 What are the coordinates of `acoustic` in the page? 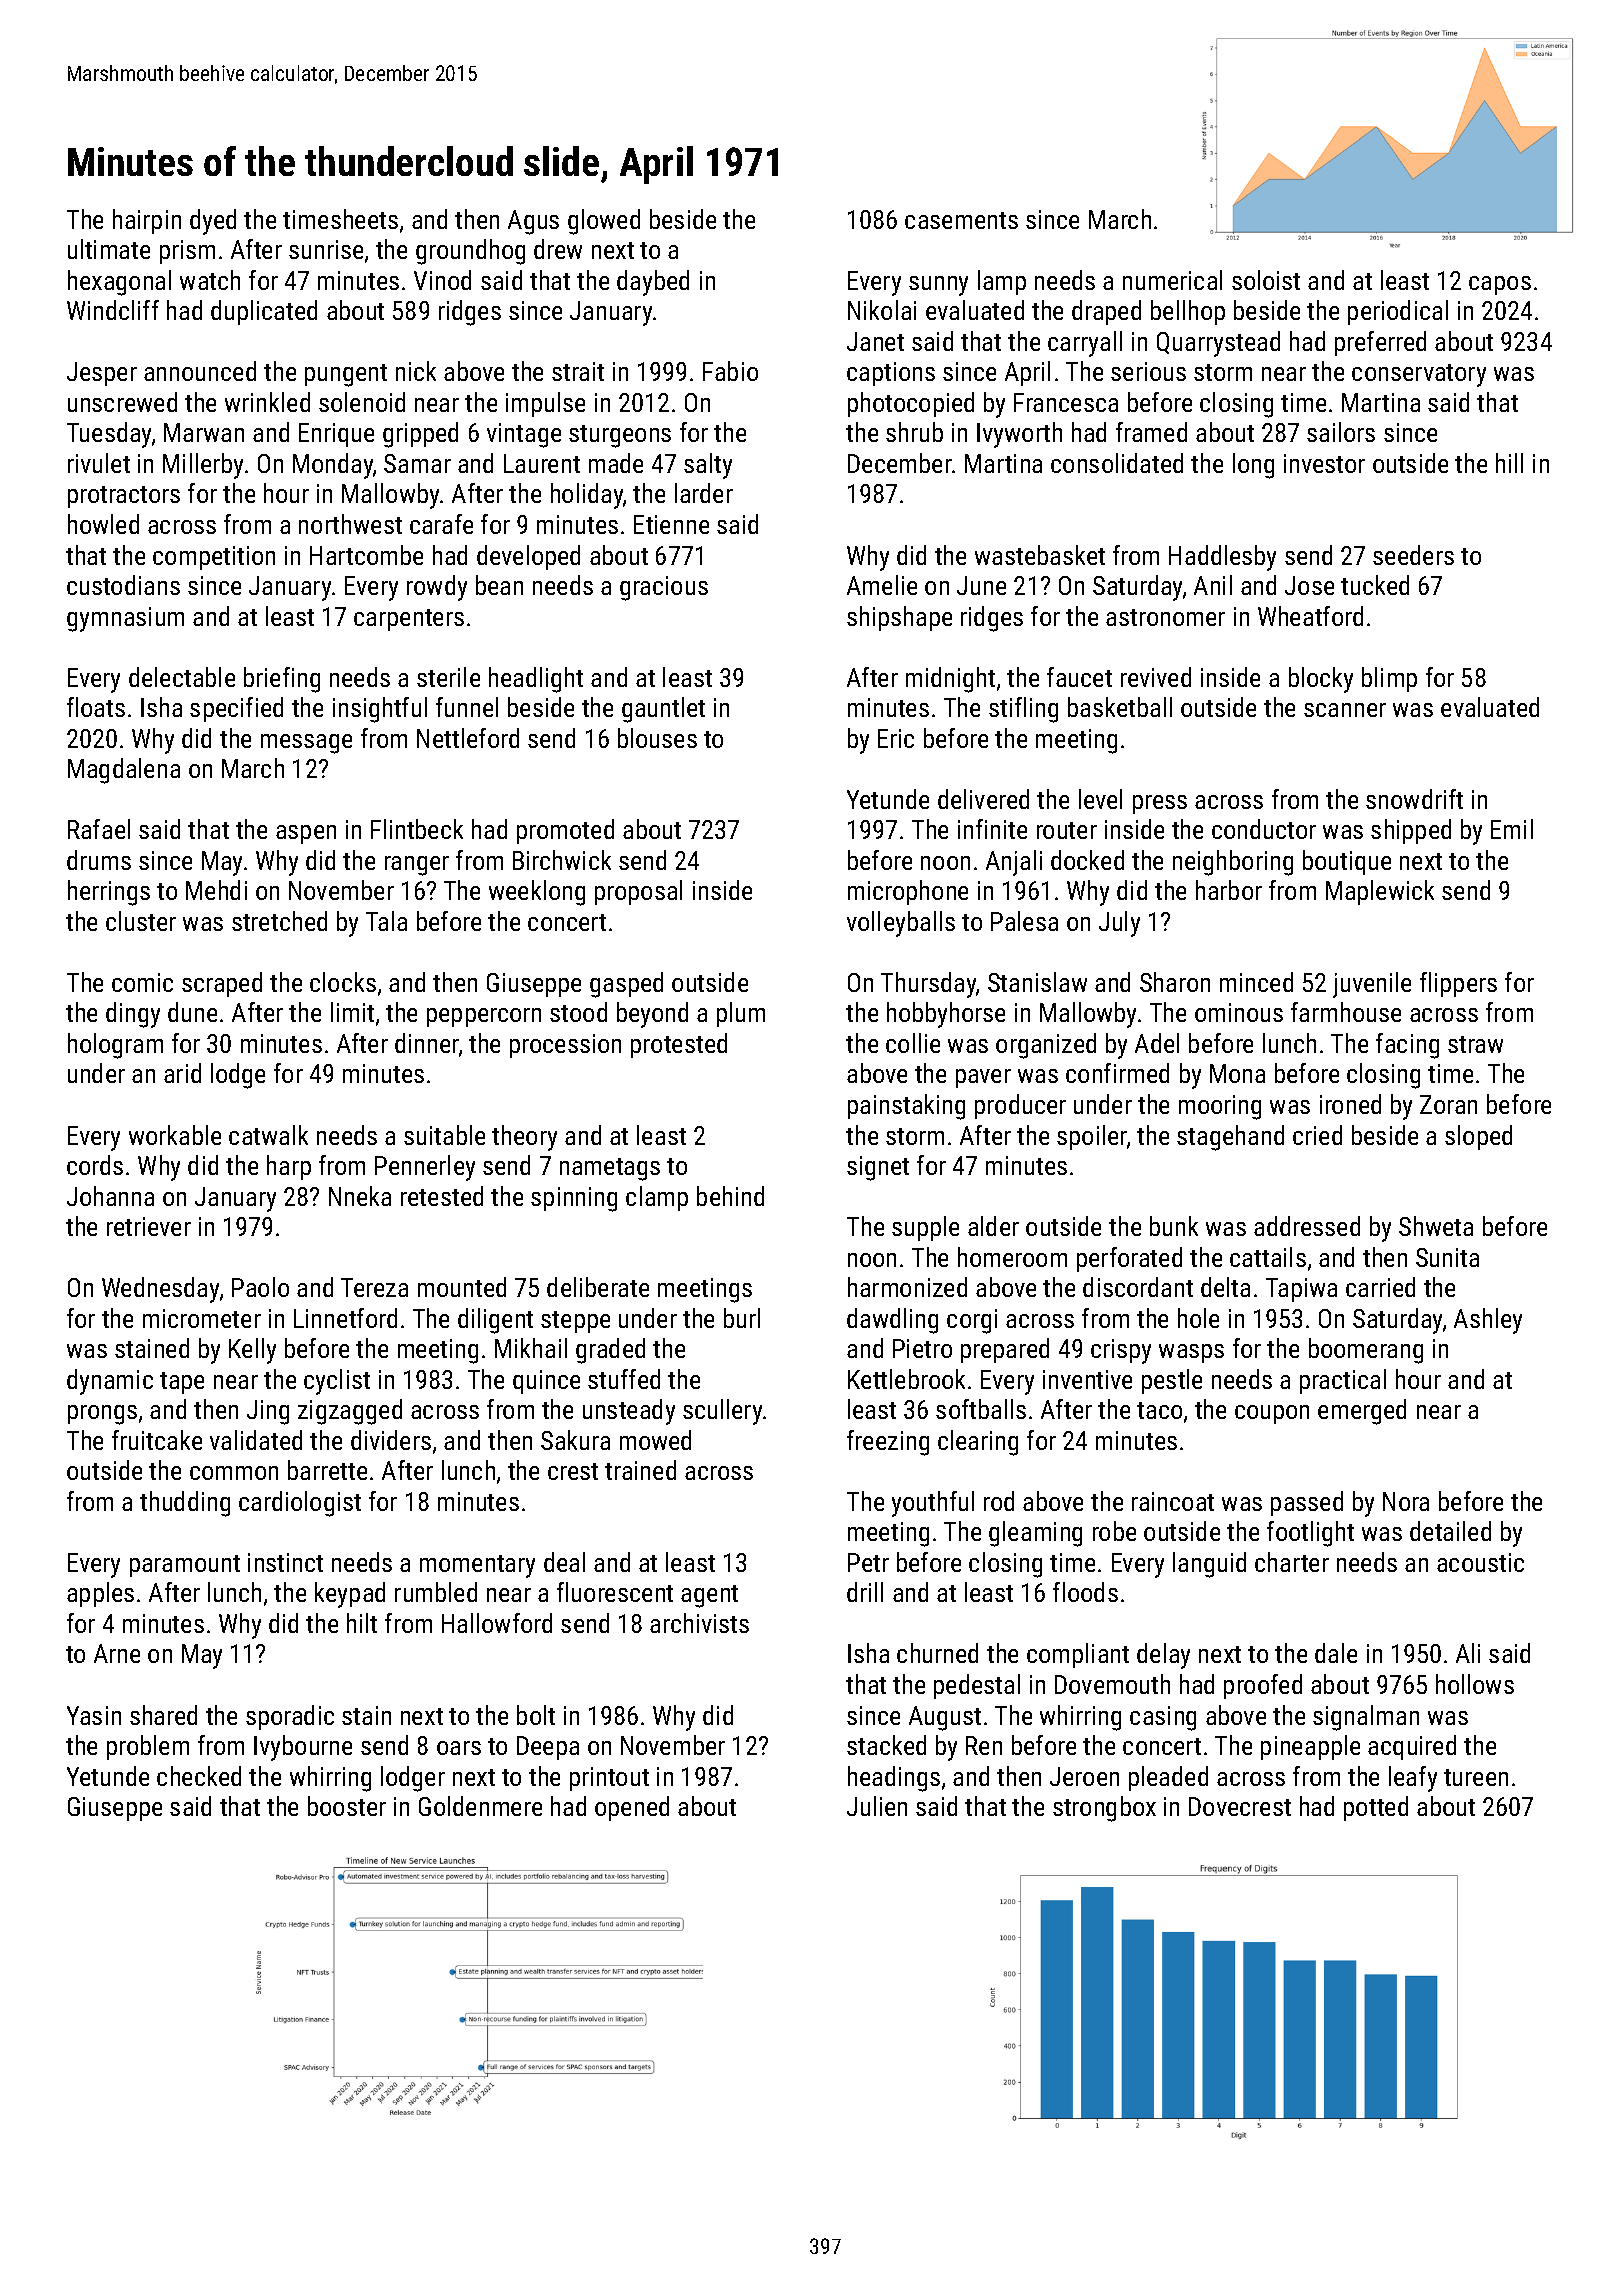 It's located at (1480, 1562).
